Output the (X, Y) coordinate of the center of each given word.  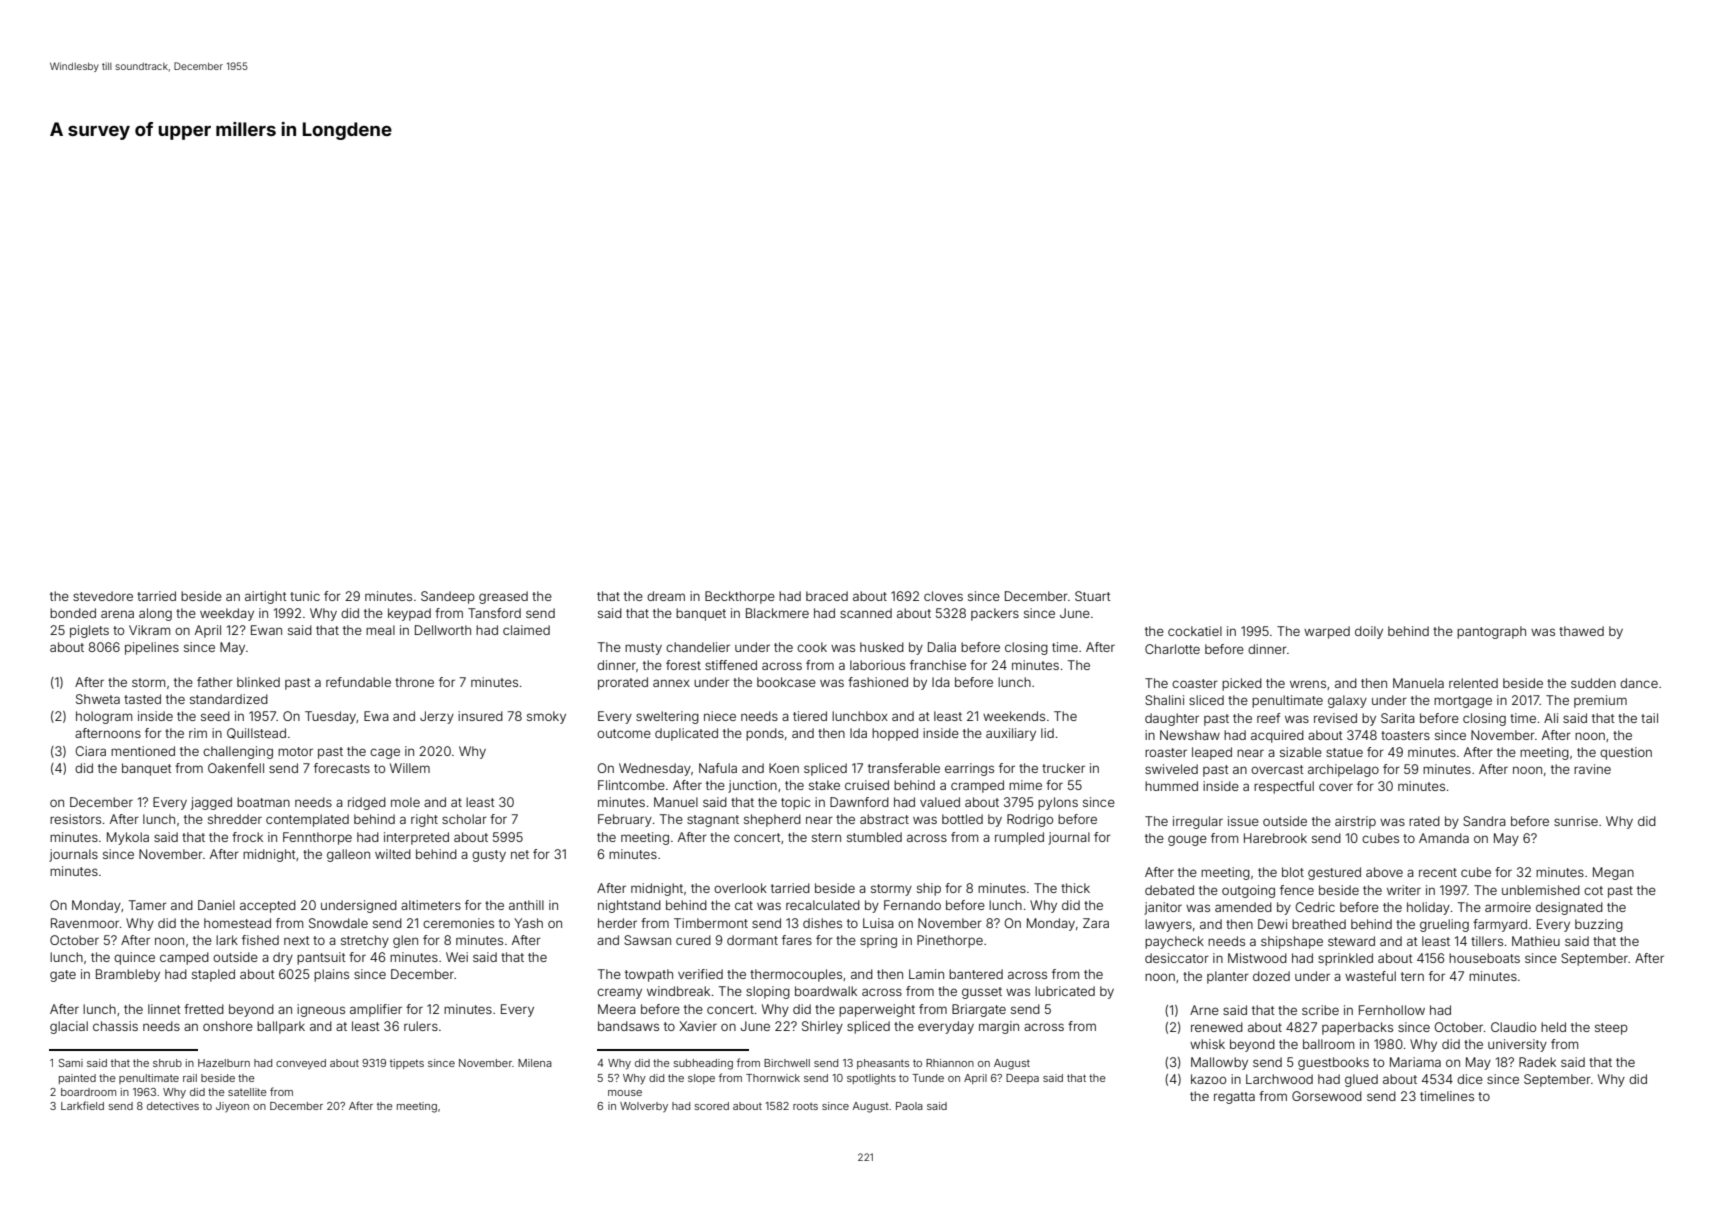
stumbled (874, 837)
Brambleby (128, 975)
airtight (266, 597)
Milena (535, 1063)
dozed (1271, 976)
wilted (393, 854)
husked (882, 647)
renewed (1217, 1027)
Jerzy (437, 717)
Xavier (698, 1026)
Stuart (1093, 596)
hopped (895, 734)
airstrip (1355, 822)
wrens (1308, 684)
